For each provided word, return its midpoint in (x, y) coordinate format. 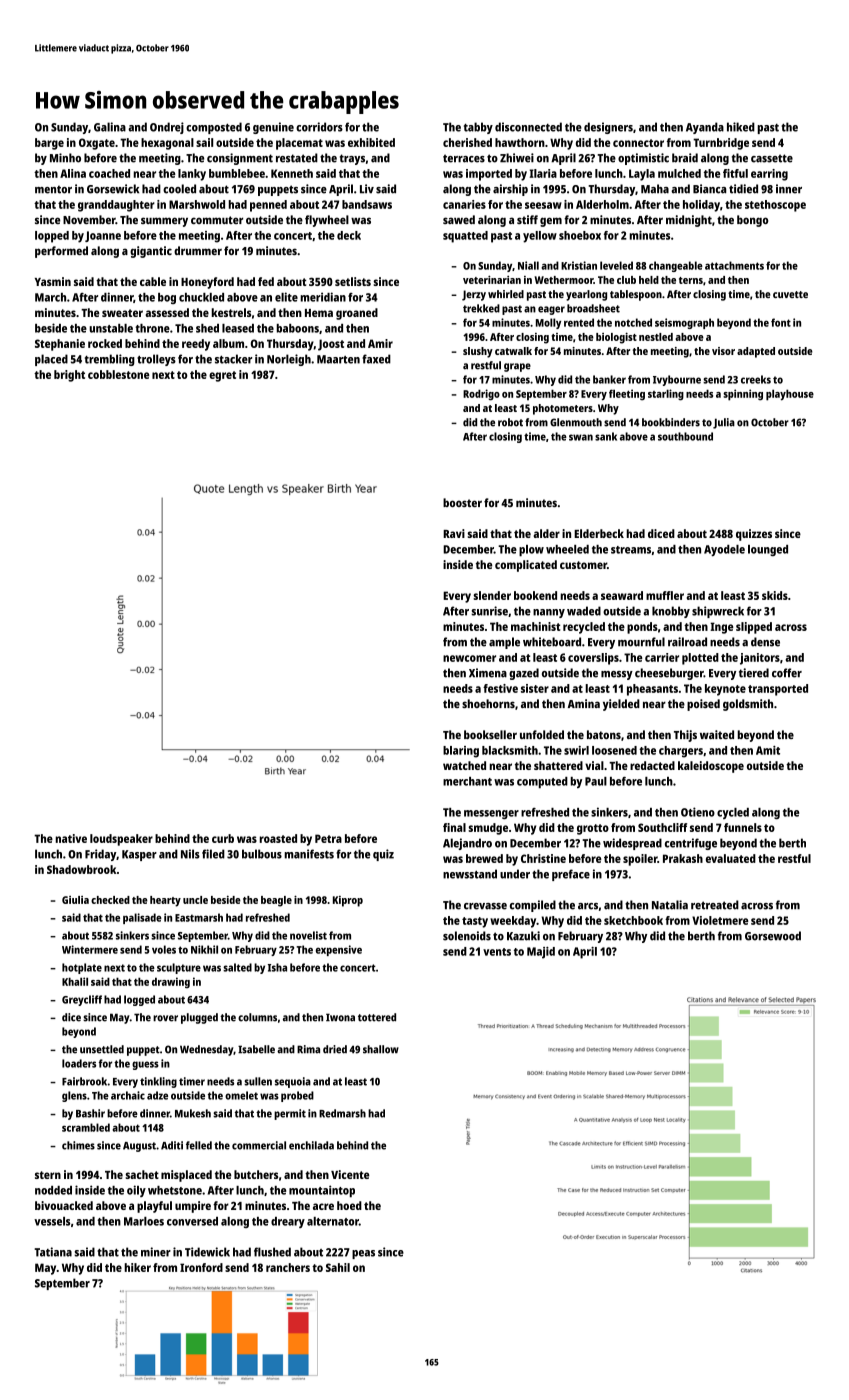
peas (363, 1254)
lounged (768, 550)
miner (156, 1252)
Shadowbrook (81, 869)
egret (222, 376)
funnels (743, 827)
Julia (724, 423)
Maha (655, 189)
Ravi (454, 533)
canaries (464, 204)
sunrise (489, 611)
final (454, 827)
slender (492, 595)
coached (109, 173)
